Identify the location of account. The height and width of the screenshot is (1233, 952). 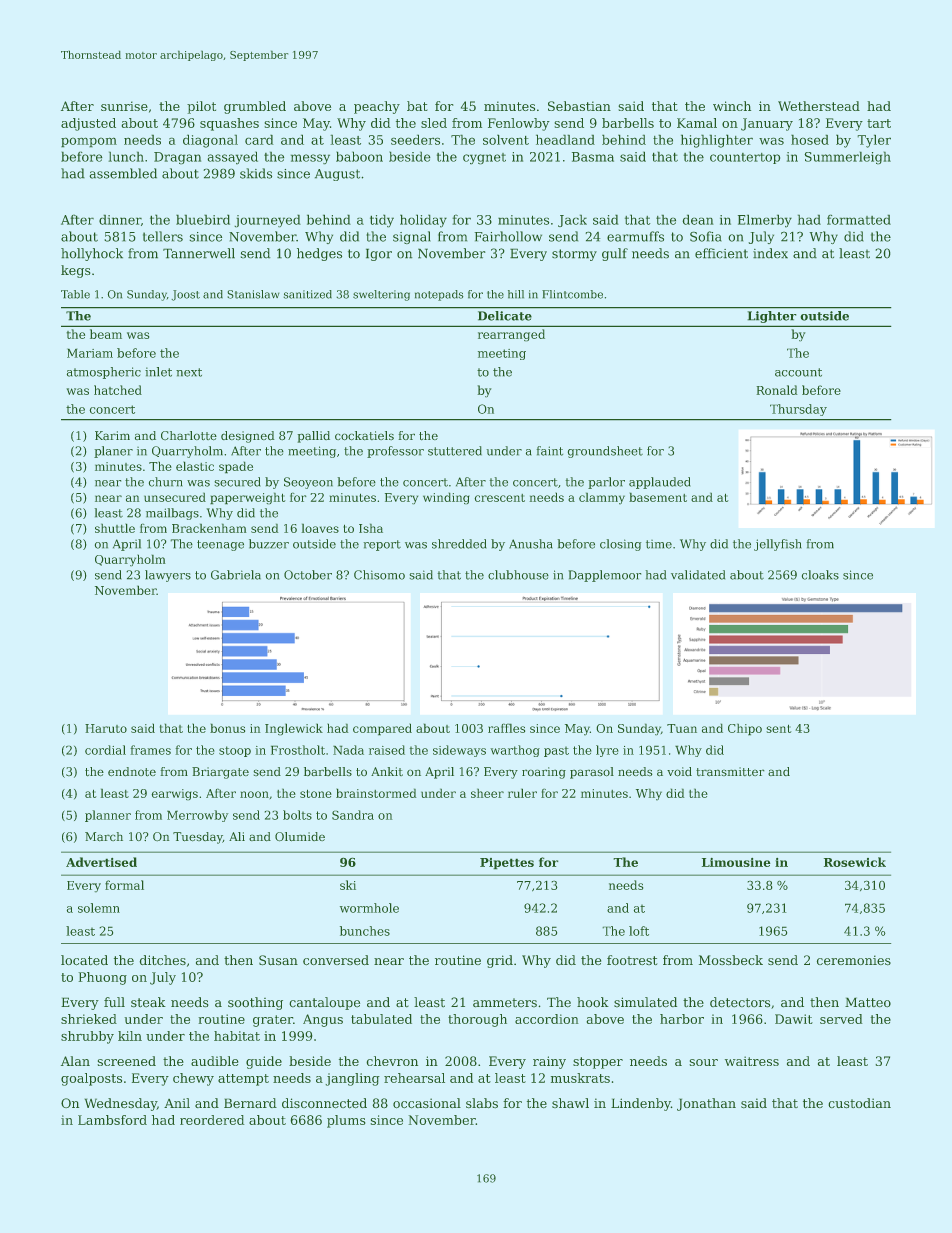
(798, 372).
